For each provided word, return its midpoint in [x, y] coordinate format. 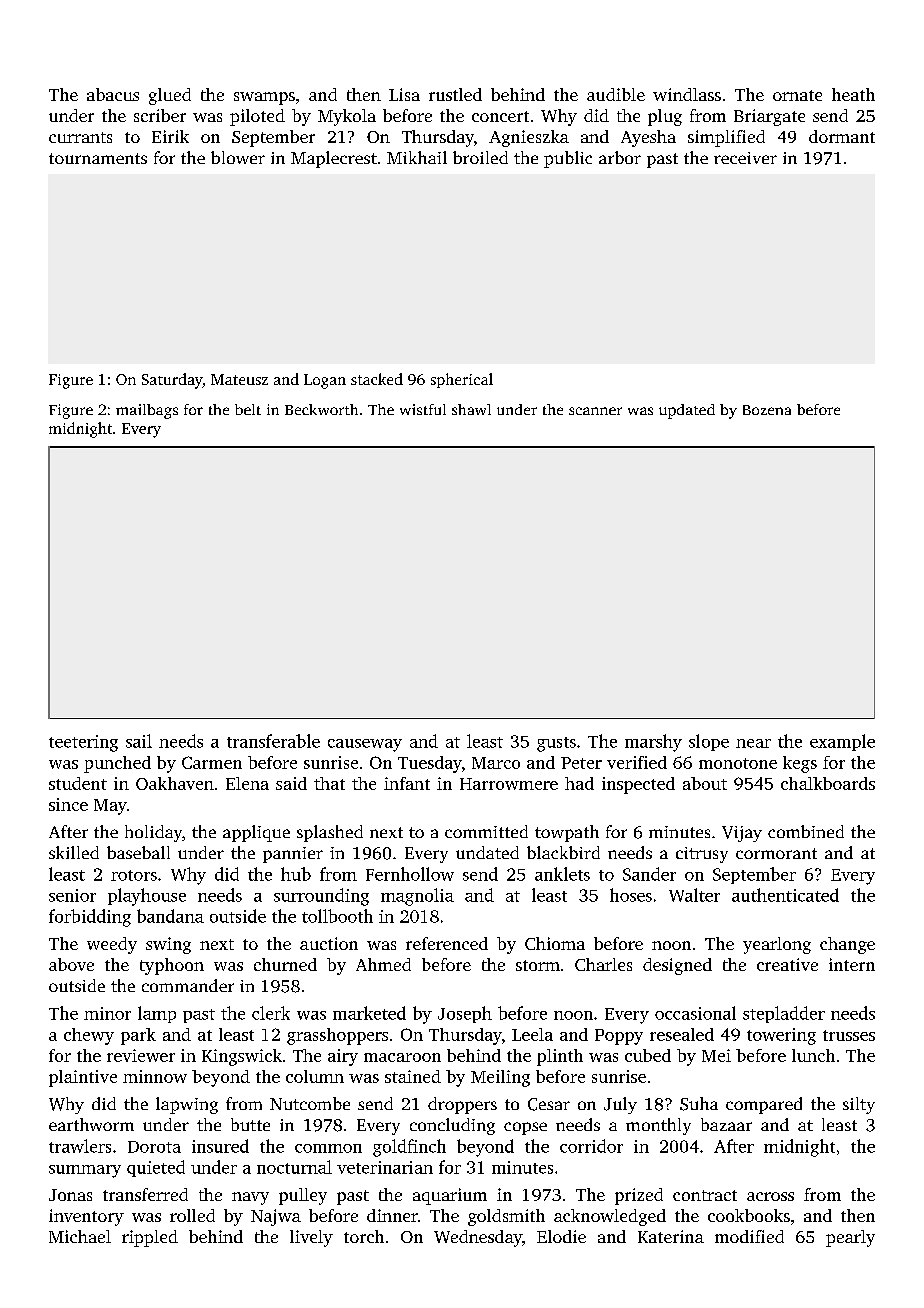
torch [364, 1236]
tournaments [98, 158]
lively [311, 1238]
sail [139, 741]
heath [853, 94]
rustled [455, 94]
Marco [496, 763]
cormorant [776, 853]
